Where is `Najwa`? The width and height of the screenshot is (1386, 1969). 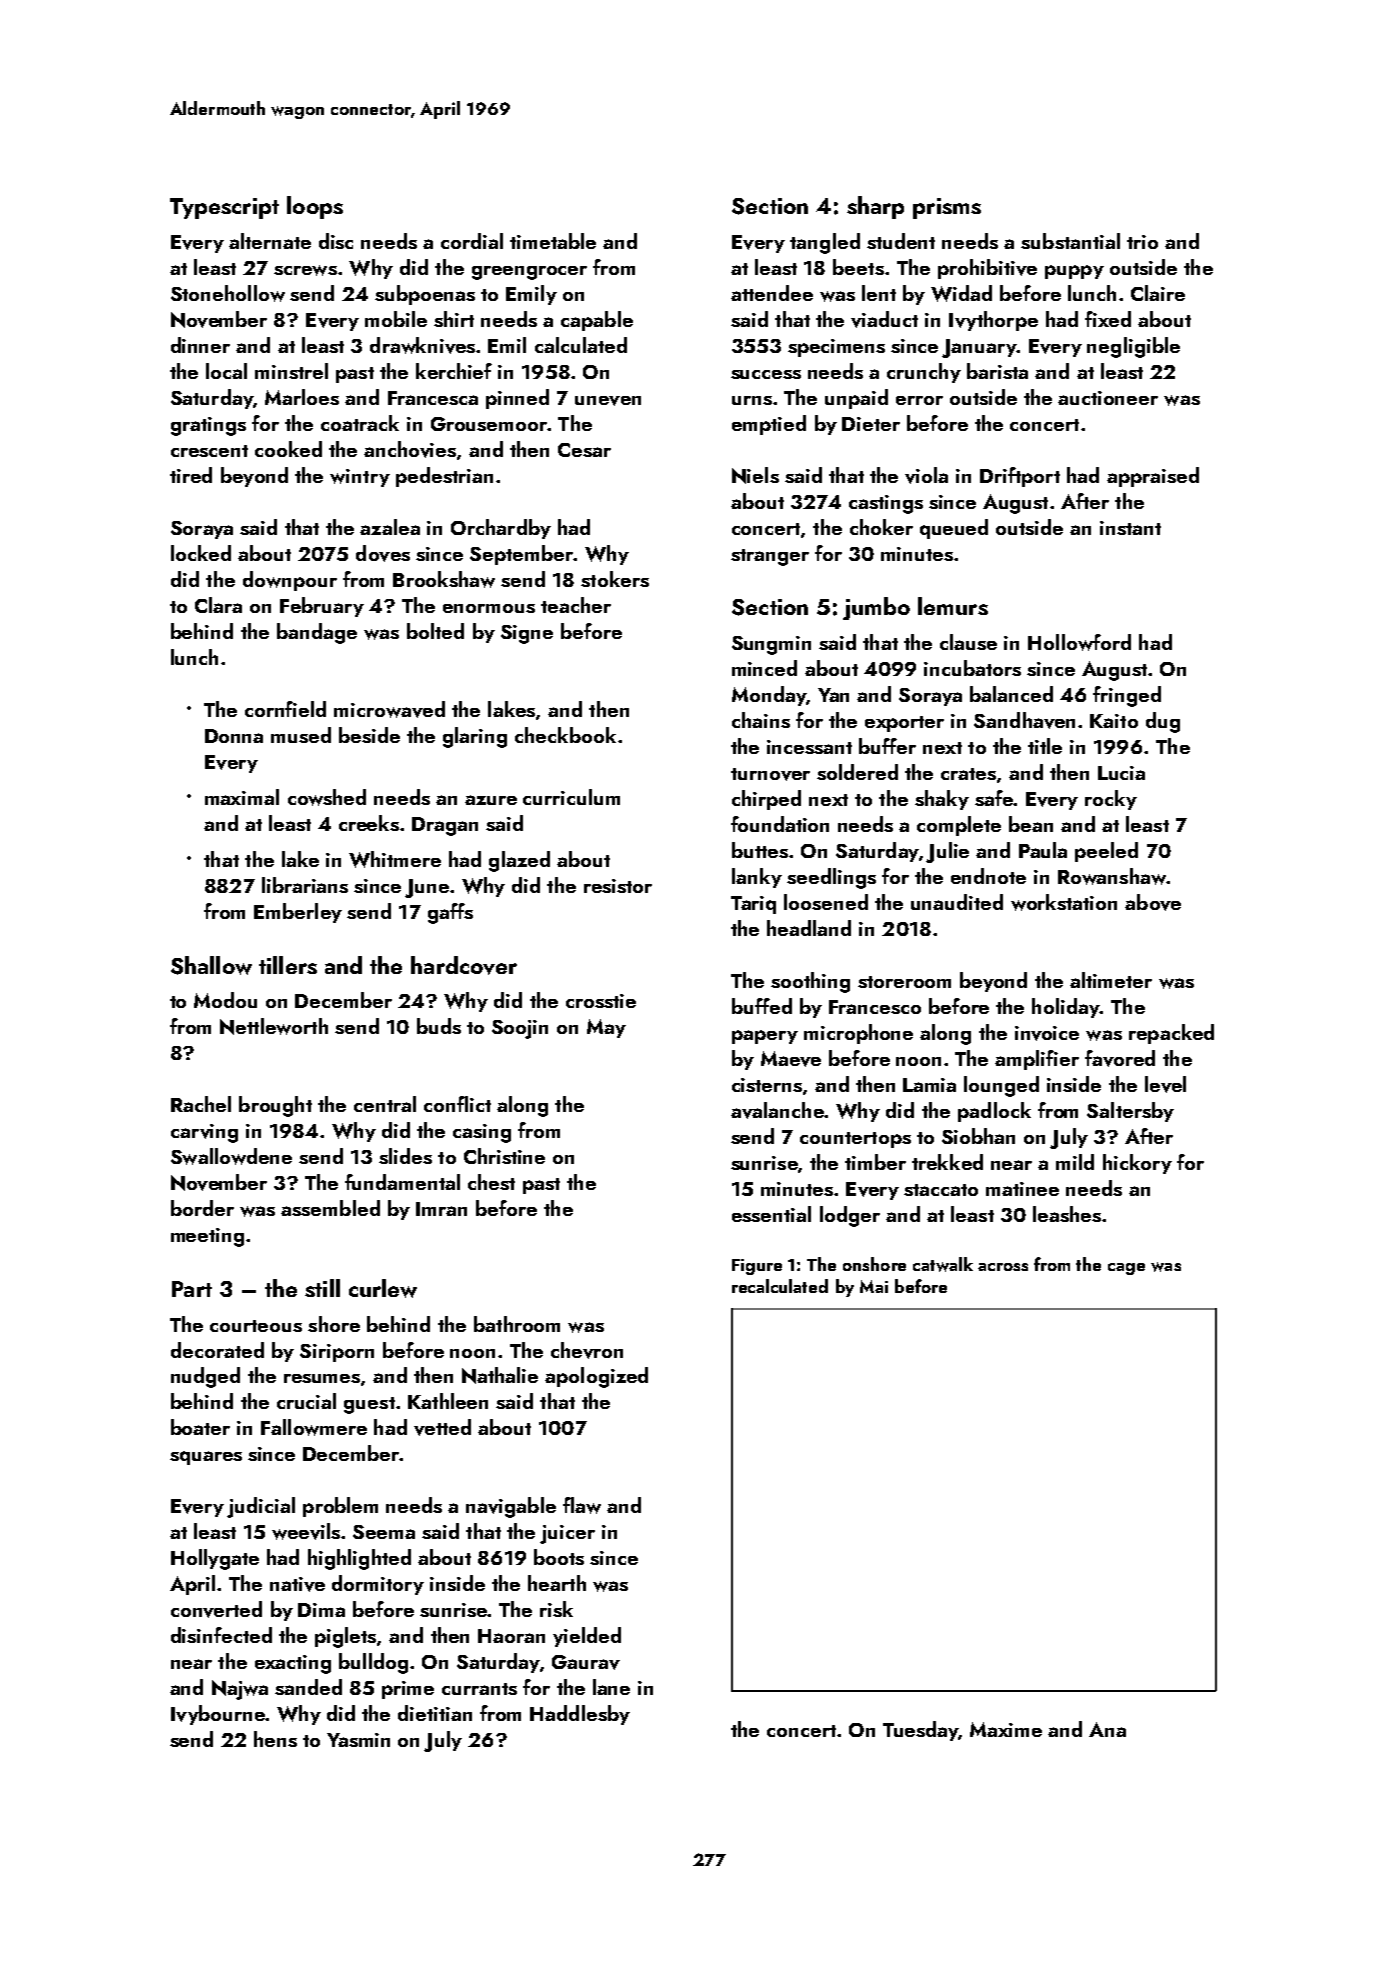 Najwa is located at coordinates (240, 1690).
